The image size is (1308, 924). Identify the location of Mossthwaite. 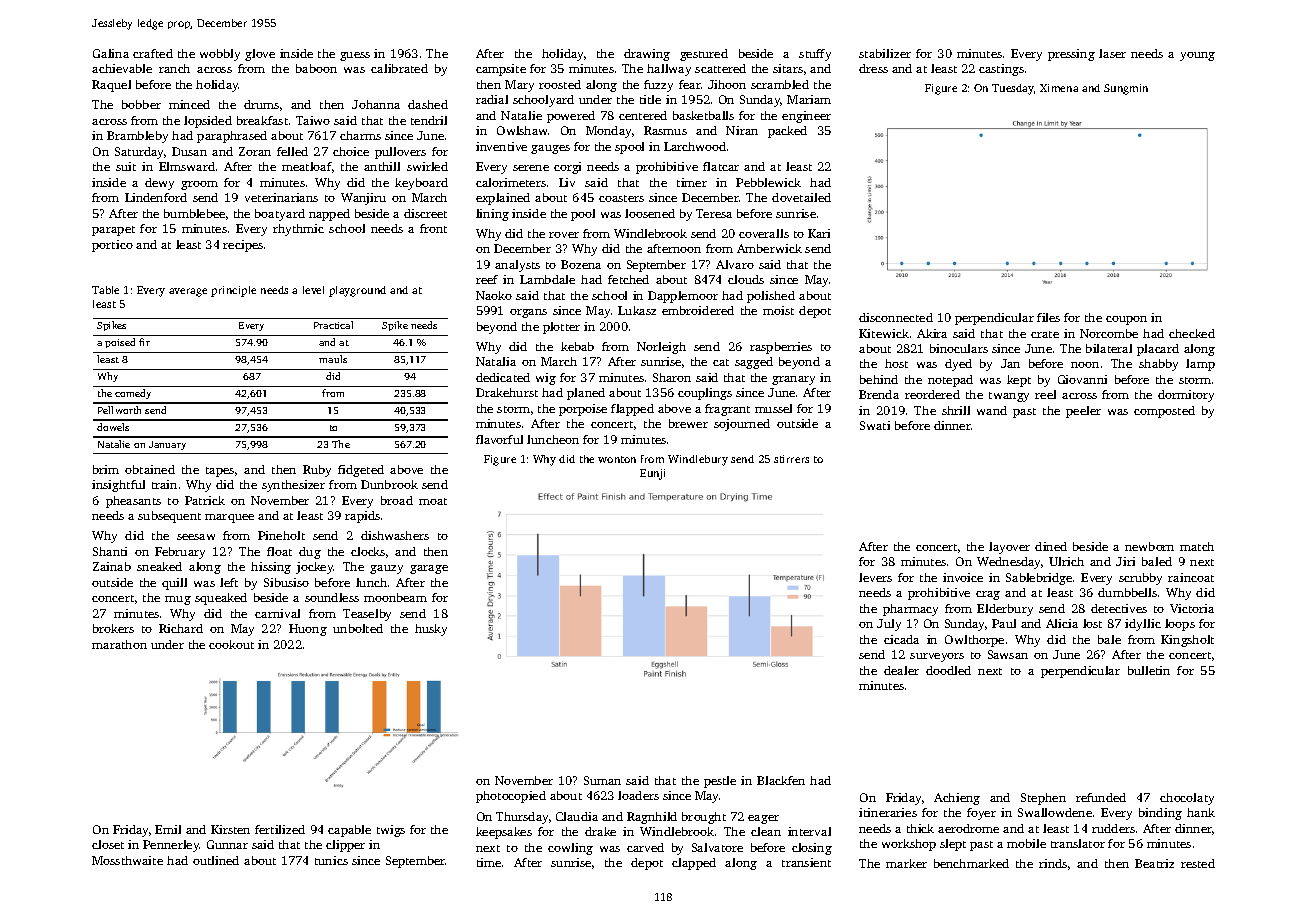
(127, 860).
